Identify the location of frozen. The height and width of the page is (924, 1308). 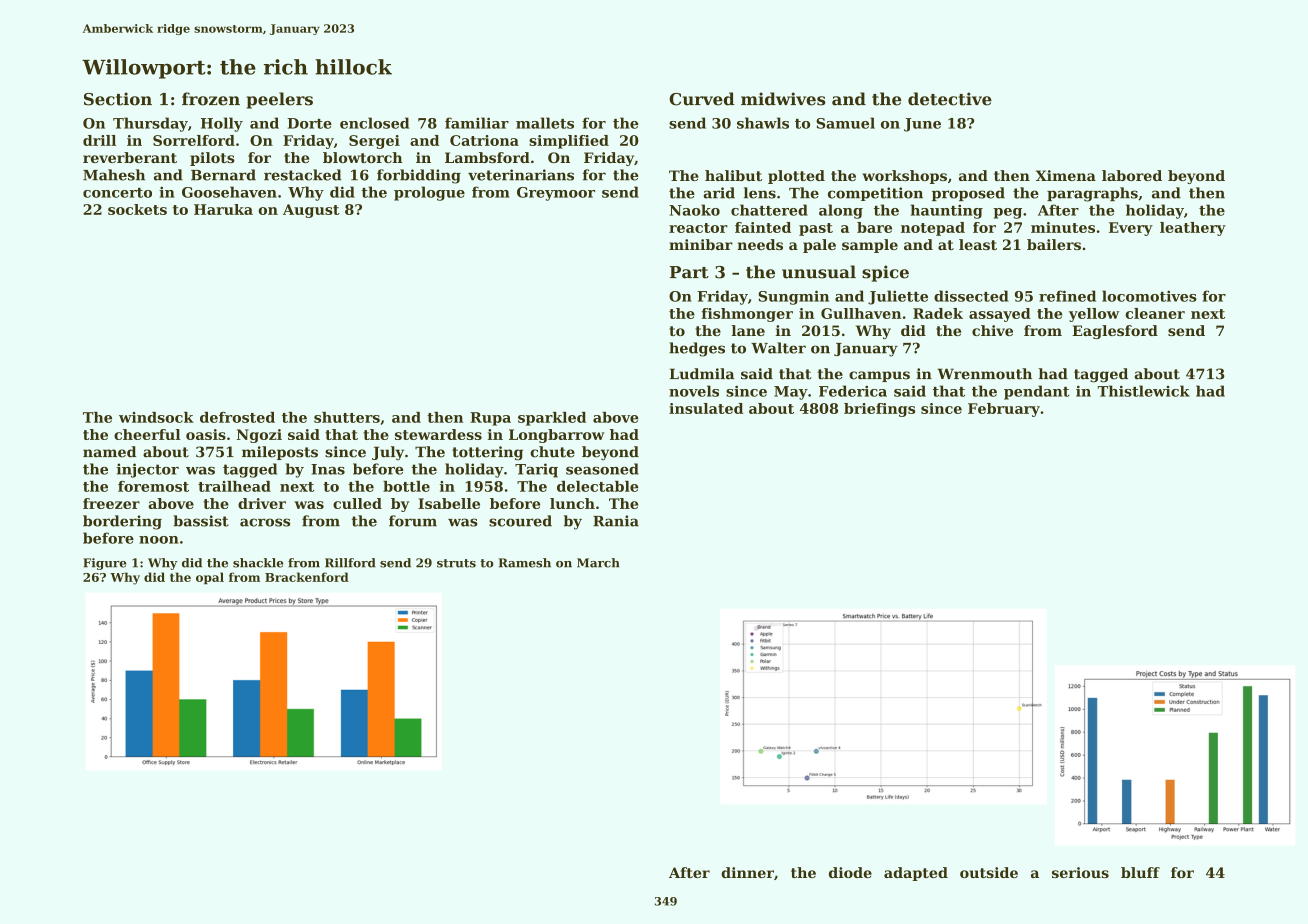
(211, 99).
